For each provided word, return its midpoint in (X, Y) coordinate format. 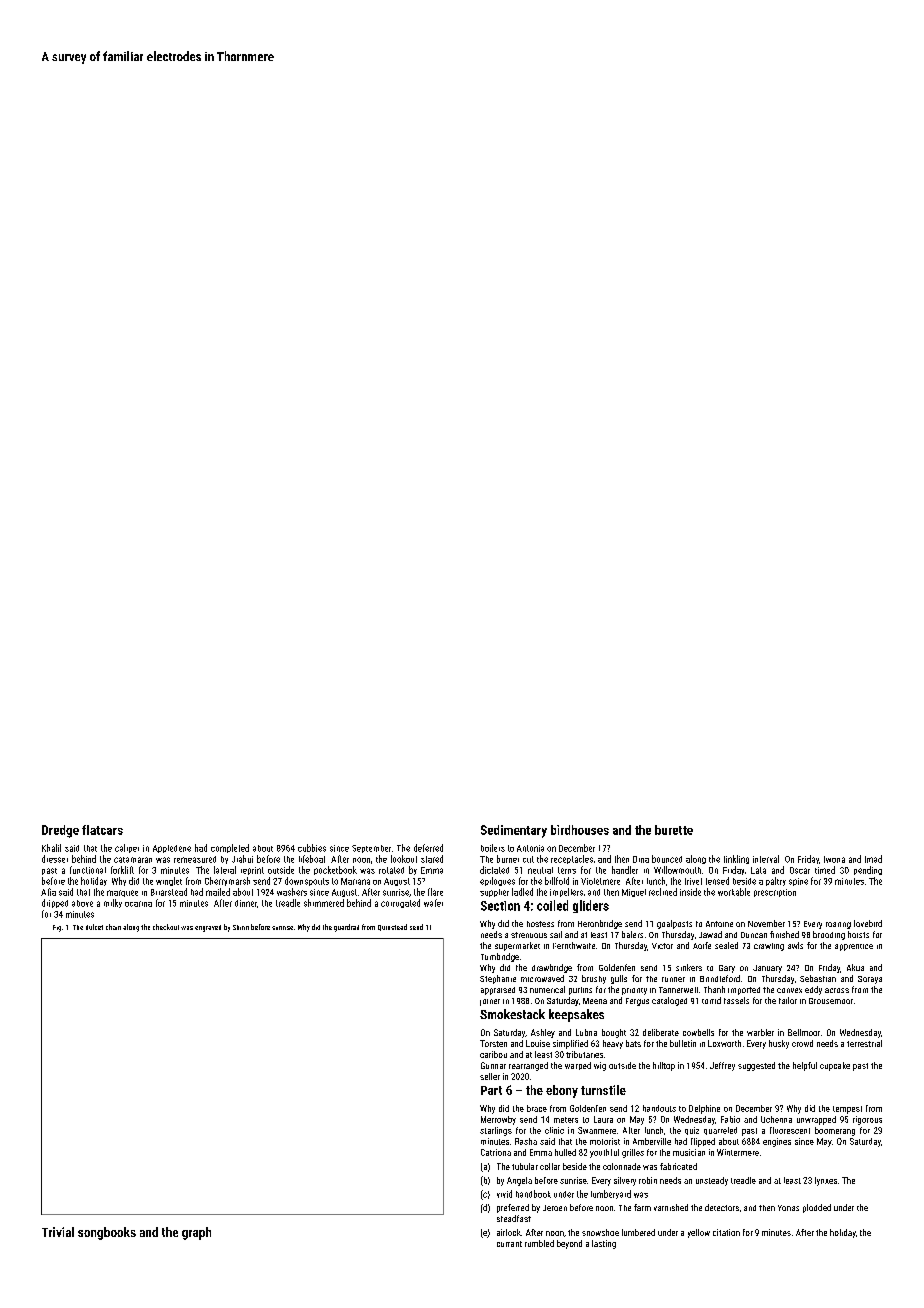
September (371, 849)
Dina (641, 859)
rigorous (867, 1120)
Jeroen (555, 1208)
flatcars (102, 830)
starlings (496, 1131)
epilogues (497, 881)
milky (113, 903)
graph (196, 1233)
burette (674, 830)
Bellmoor (804, 1032)
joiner (490, 1002)
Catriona (496, 1152)
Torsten (493, 1043)
